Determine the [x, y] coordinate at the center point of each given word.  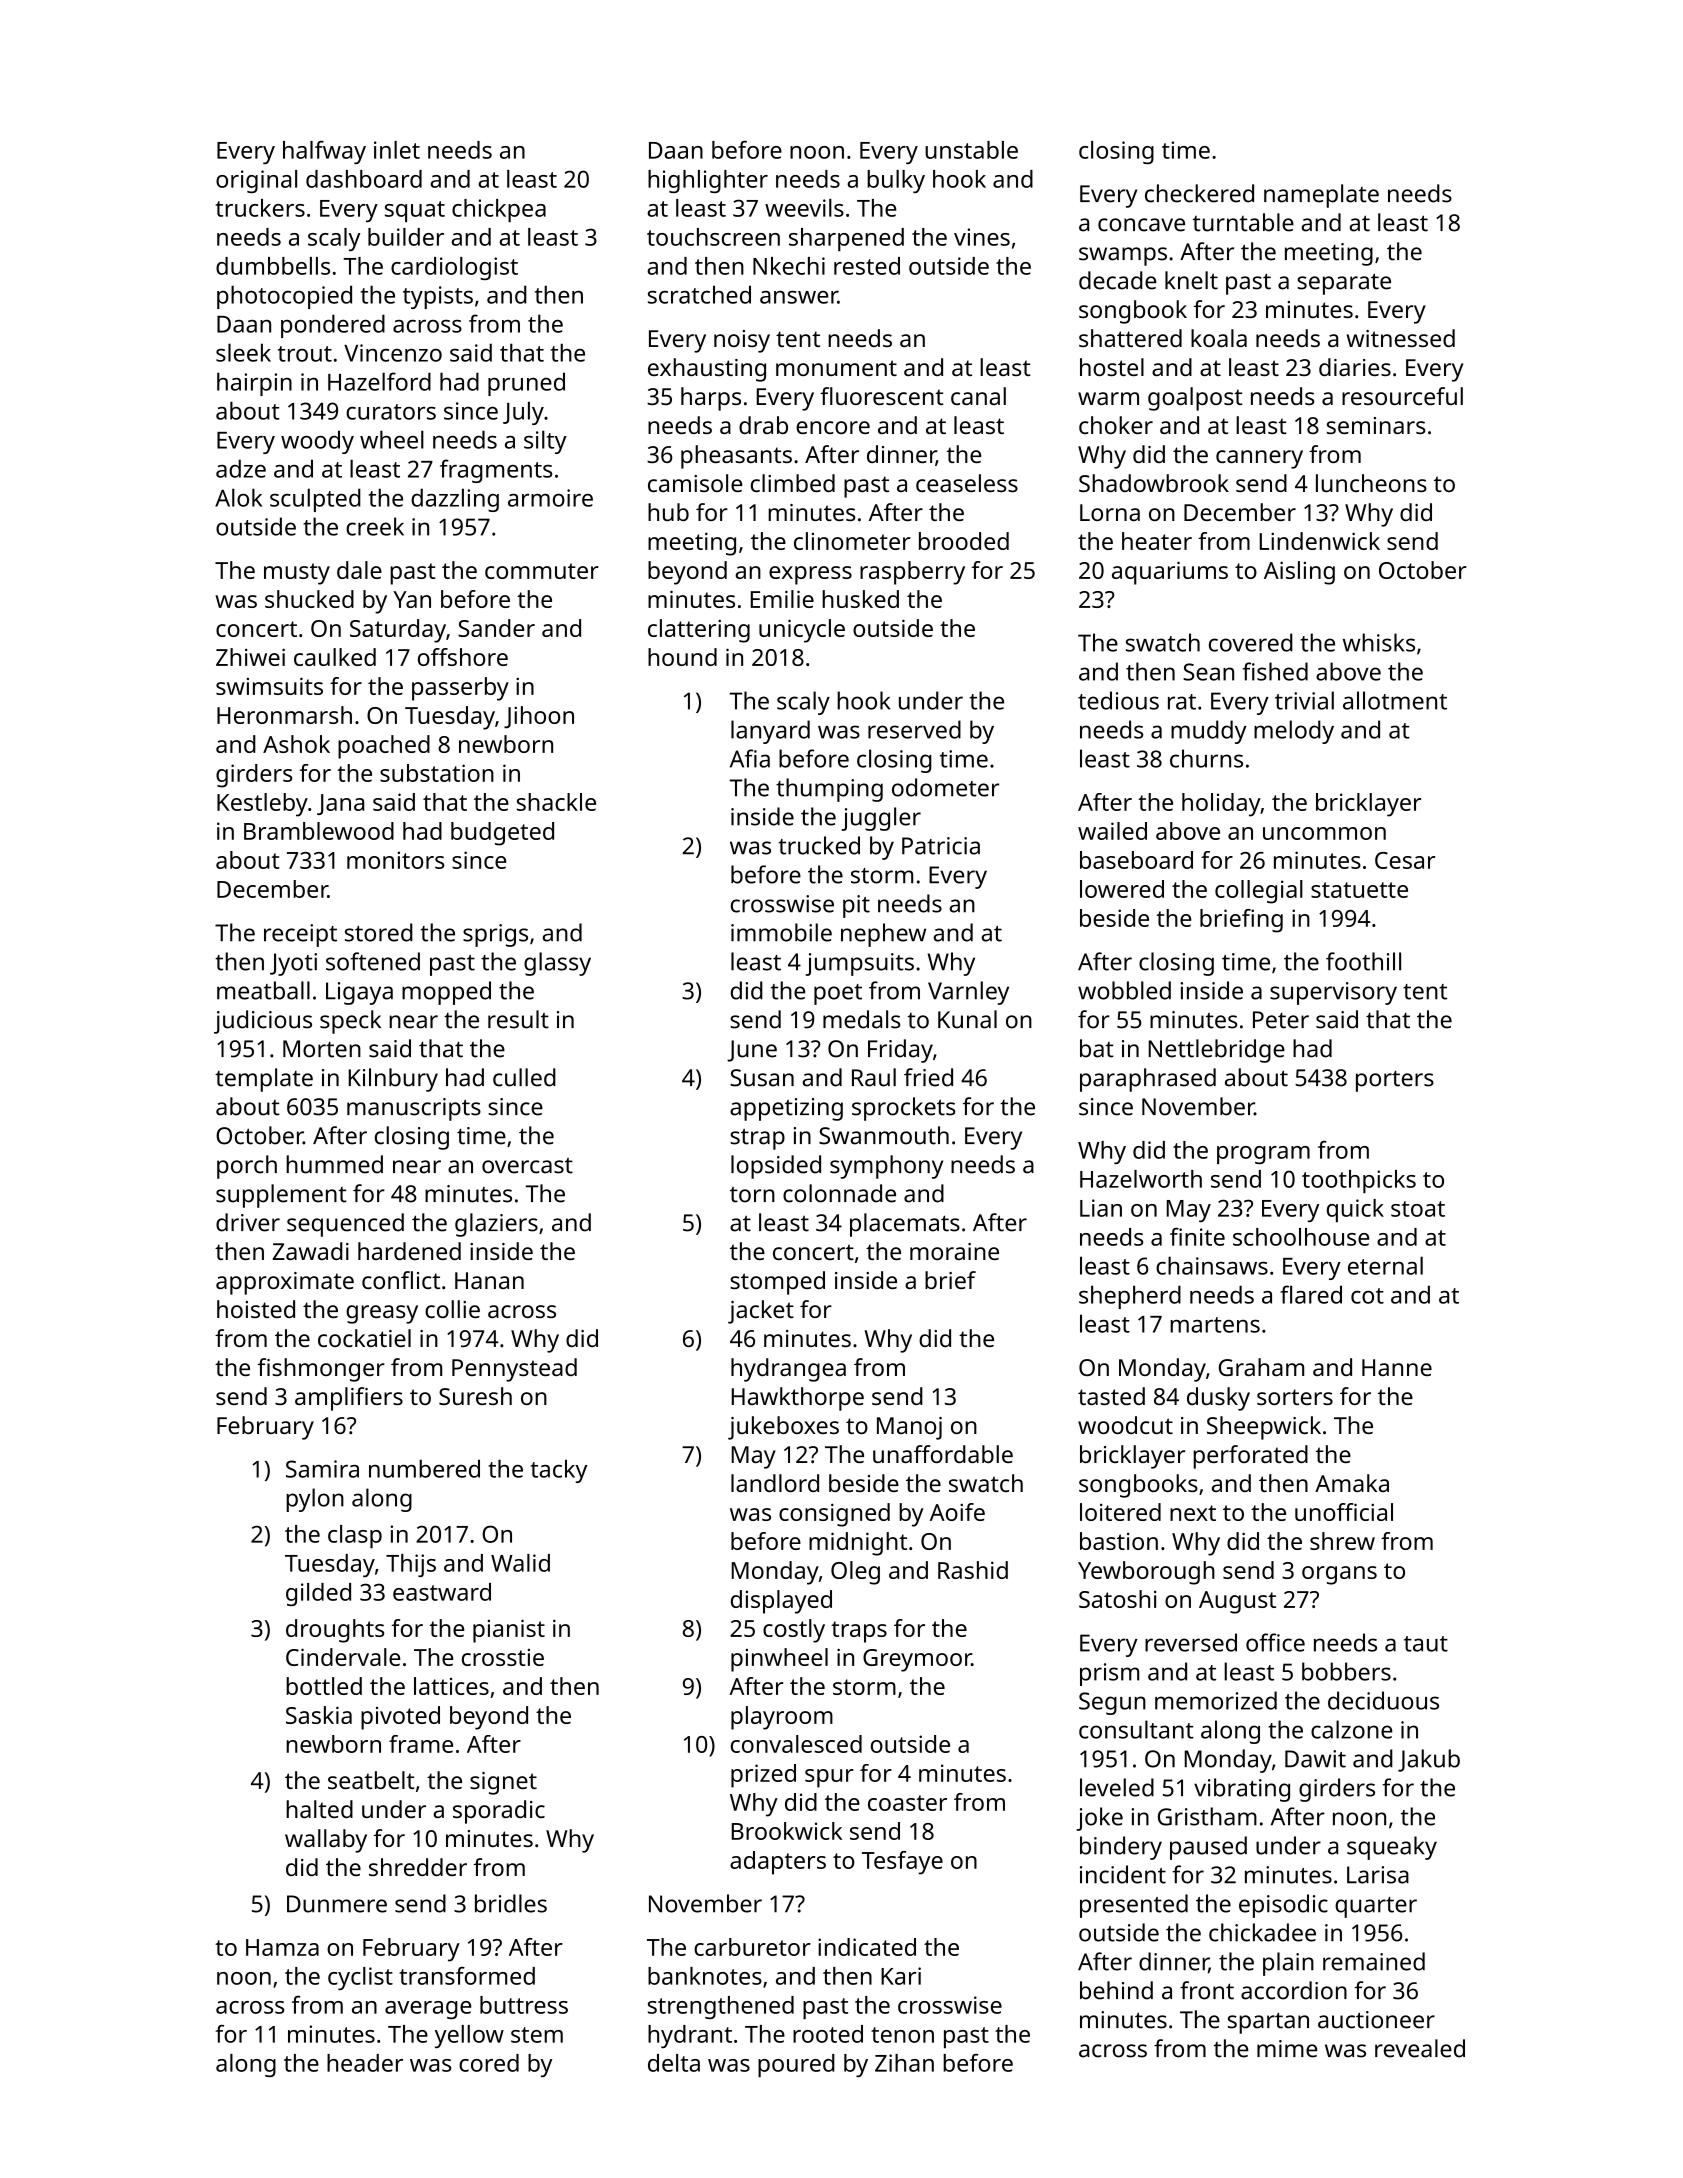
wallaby [326, 1841]
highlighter [708, 181]
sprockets [903, 1109]
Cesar [1405, 860]
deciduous [1383, 1700]
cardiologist [454, 268]
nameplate [1321, 196]
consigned [834, 1515]
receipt [300, 935]
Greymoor [917, 1660]
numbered [424, 1468]
